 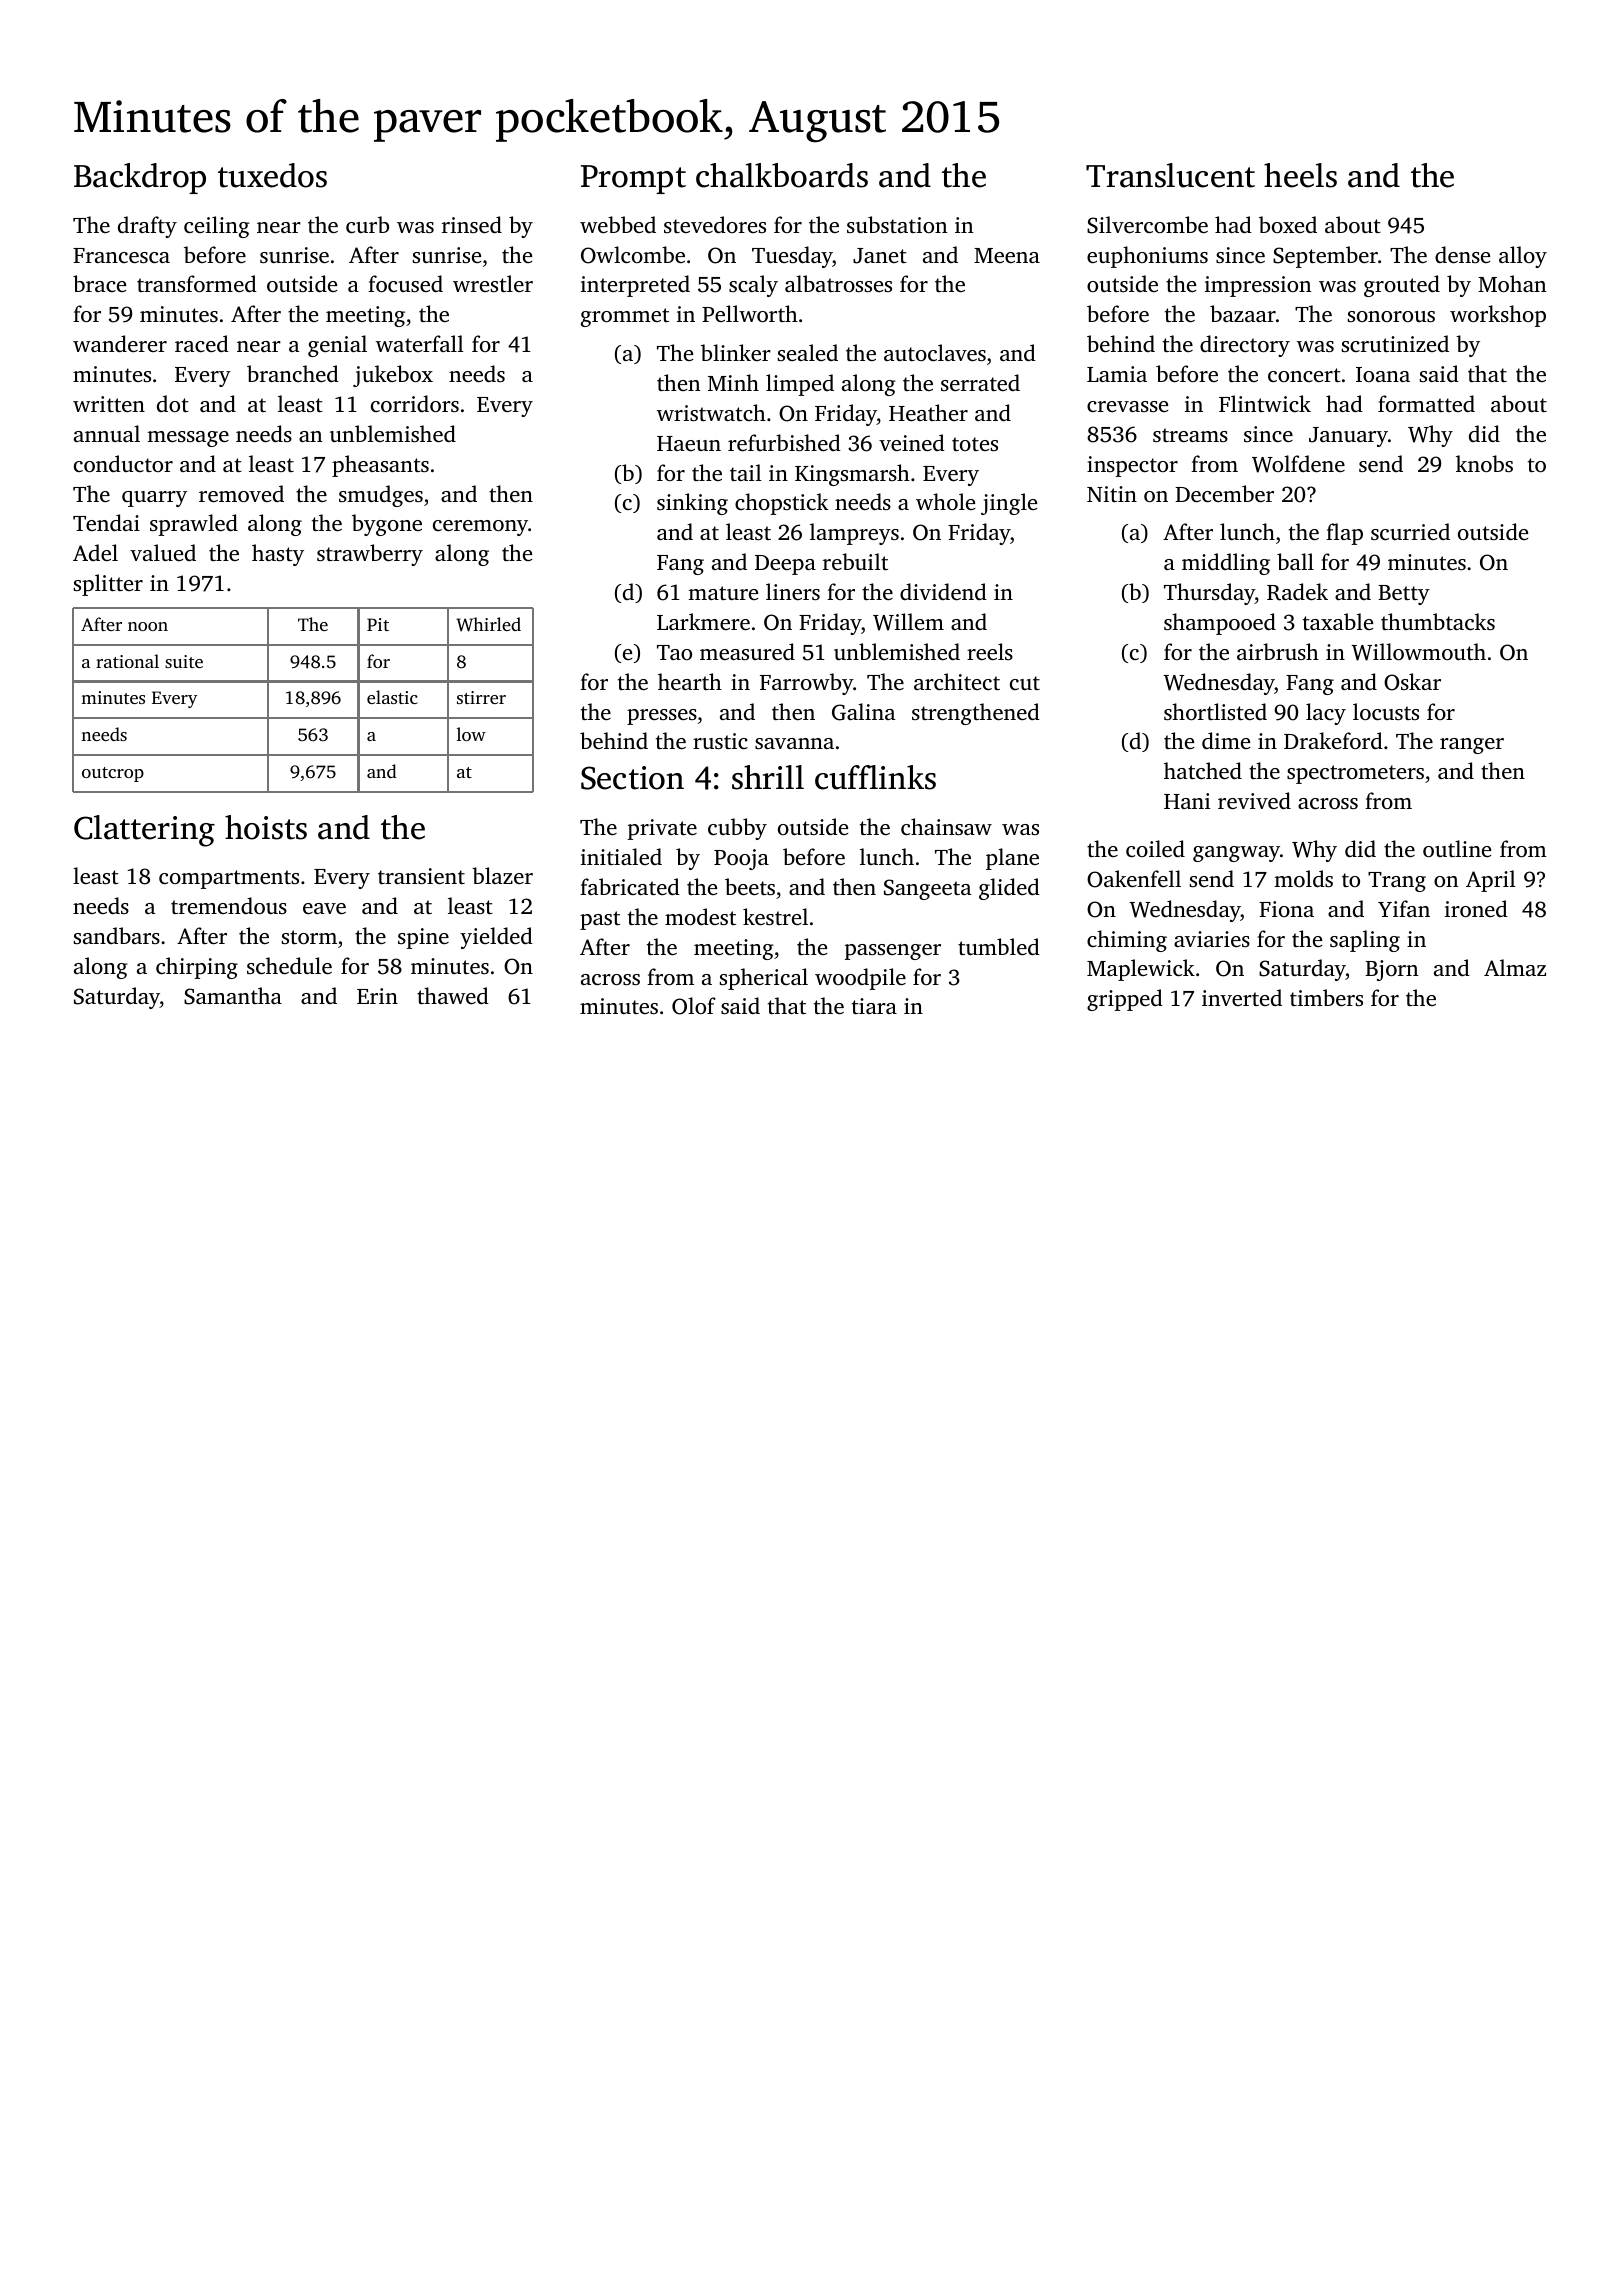 What do you see at coordinates (1303, 878) in the image?
I see `molds` at bounding box center [1303, 878].
